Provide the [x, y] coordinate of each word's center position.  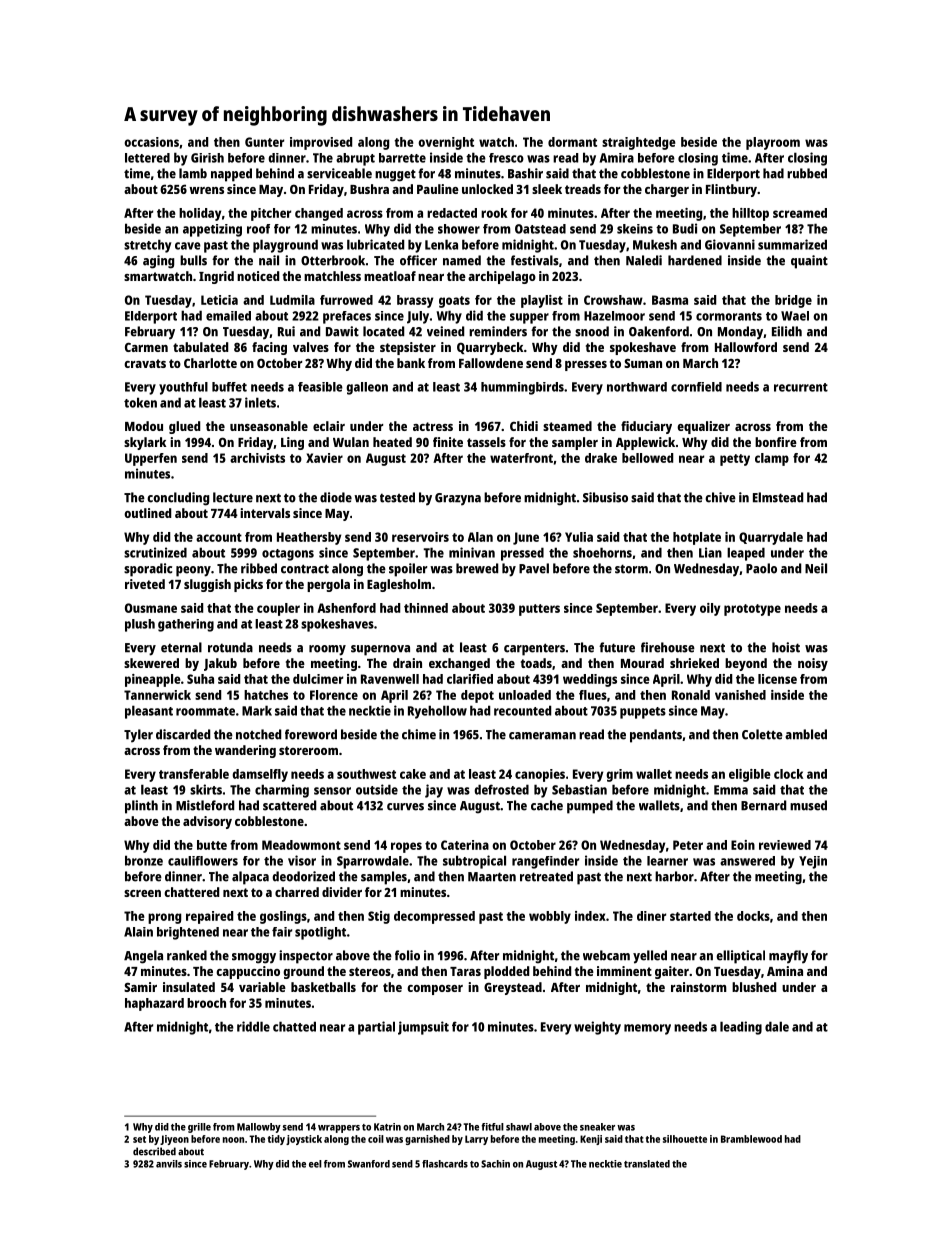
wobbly [550, 917]
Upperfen [151, 459]
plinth [141, 807]
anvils [169, 1164]
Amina [785, 971]
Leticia [219, 300]
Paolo [761, 568]
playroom [773, 143]
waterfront [521, 458]
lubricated [375, 244]
